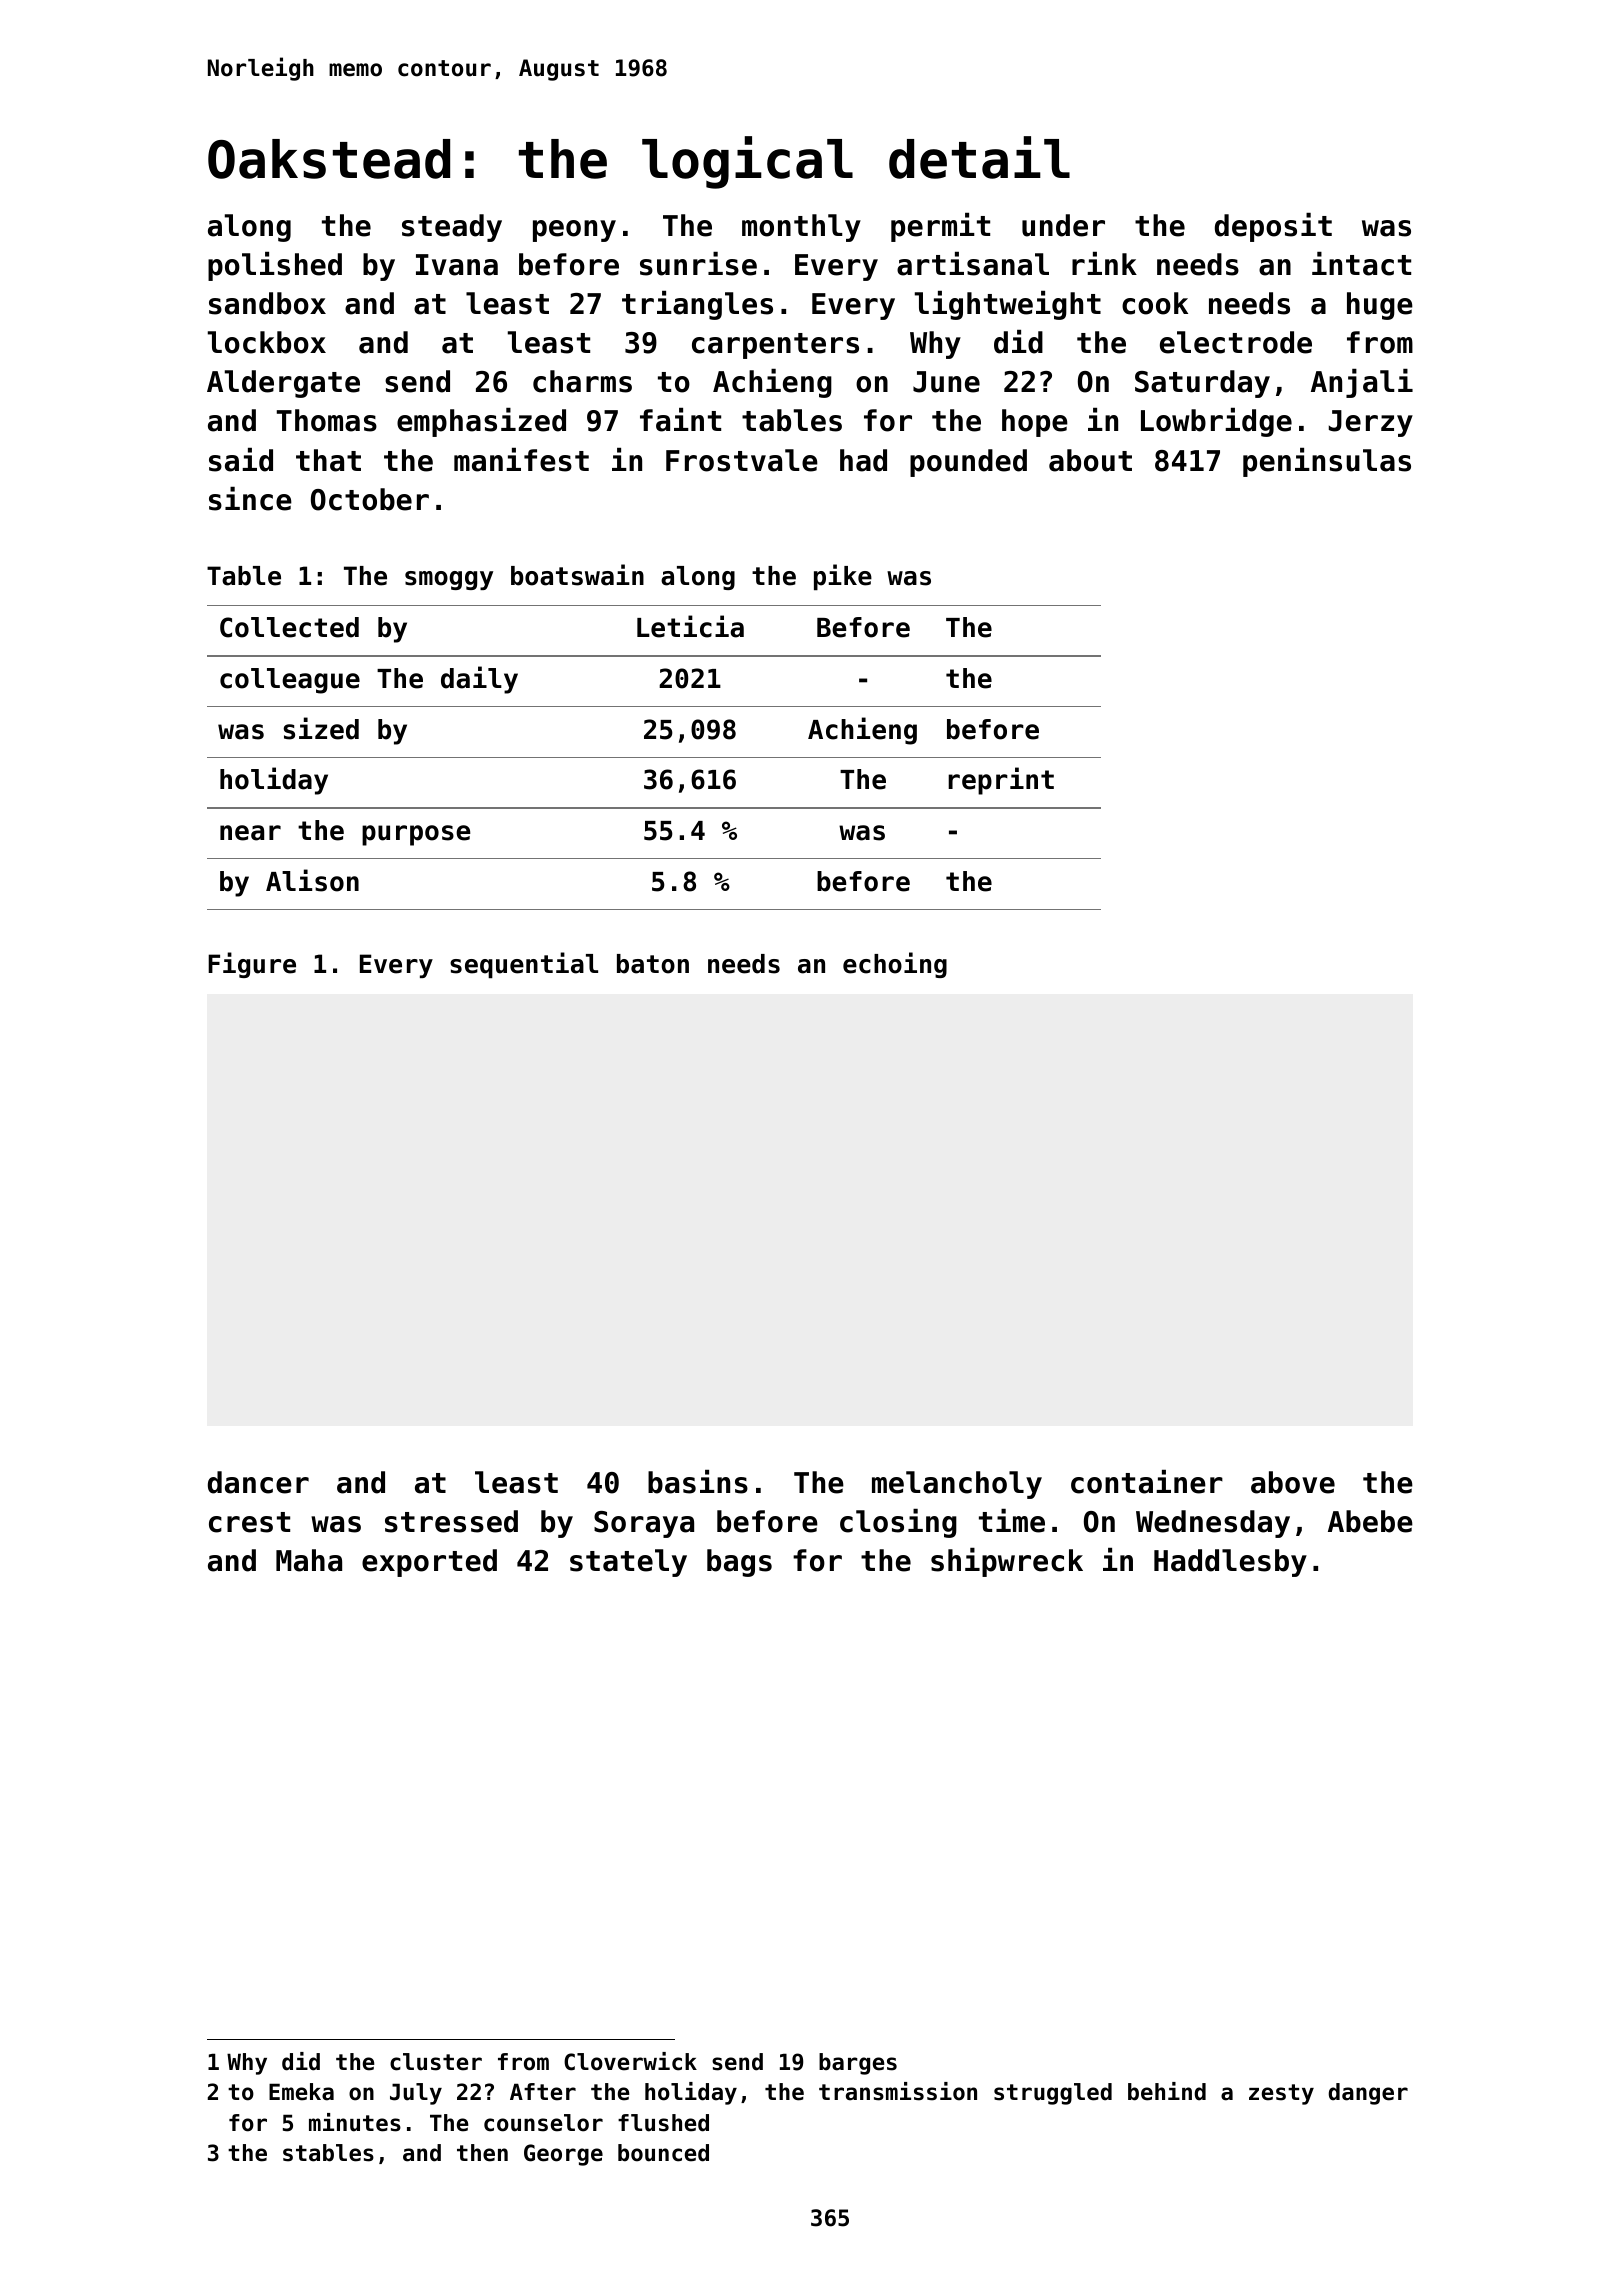  I want to click on dancer, so click(258, 1482).
